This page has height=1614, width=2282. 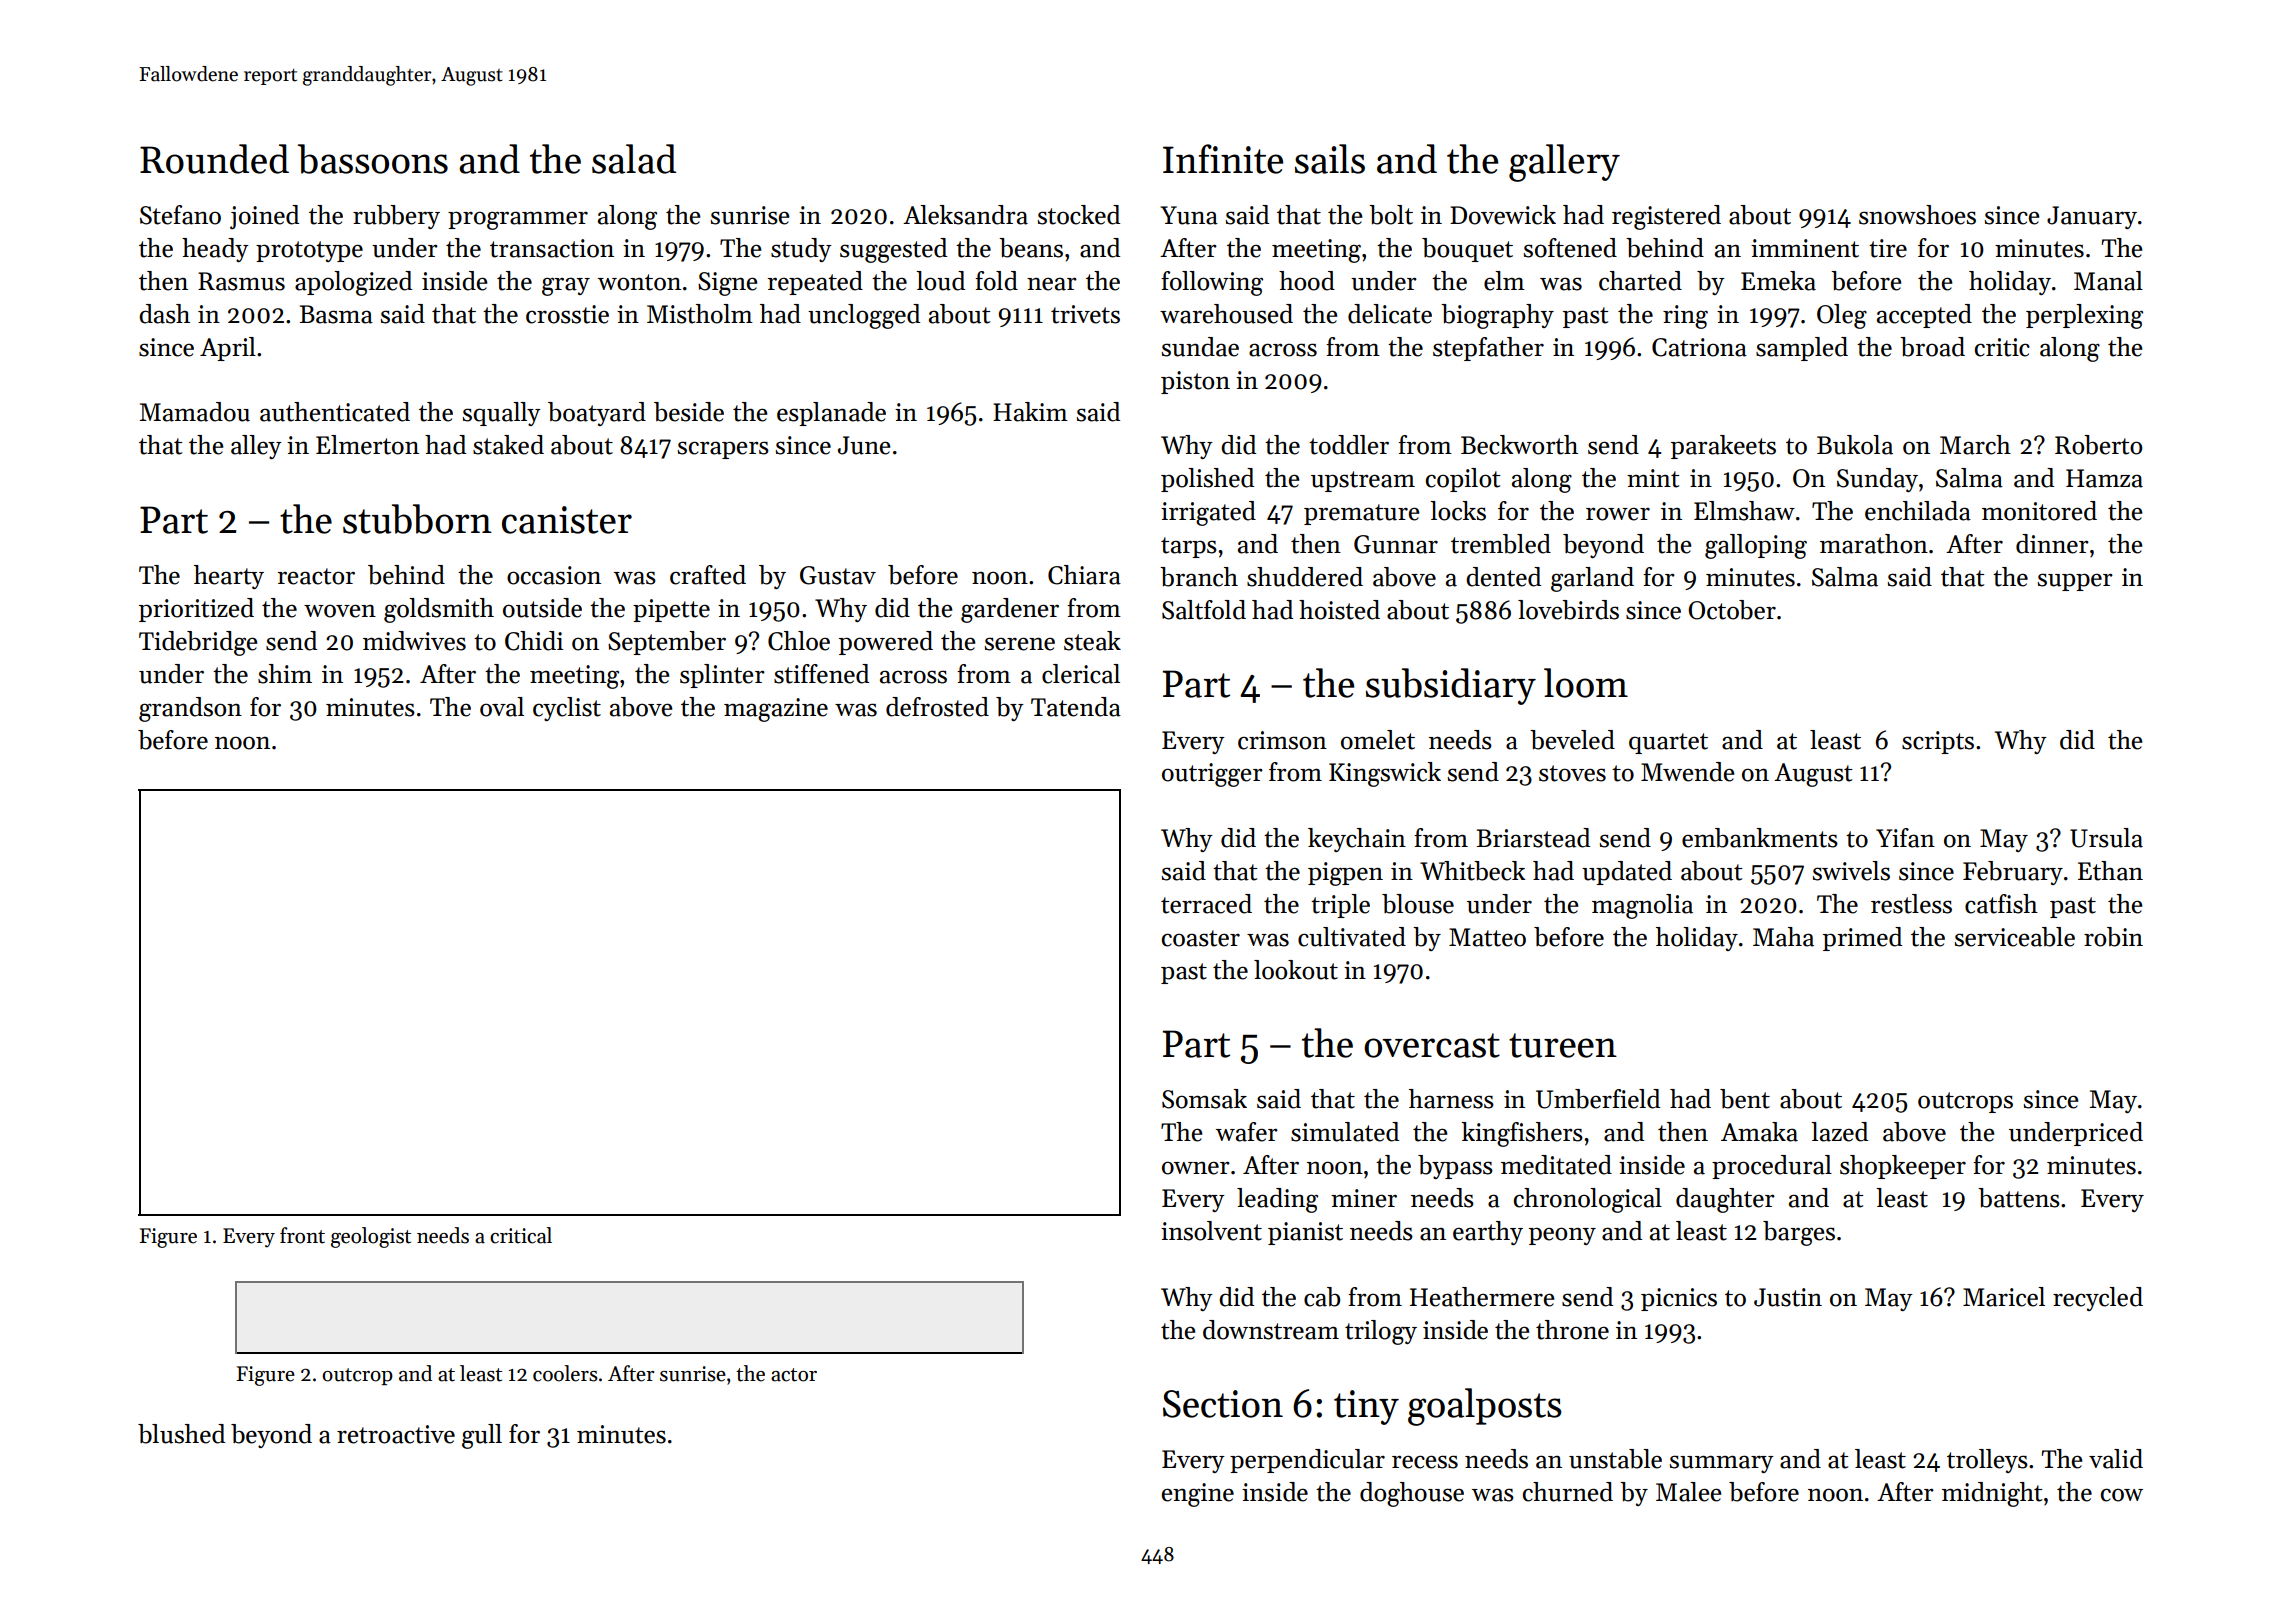 I want to click on Infinite, so click(x=1223, y=159).
